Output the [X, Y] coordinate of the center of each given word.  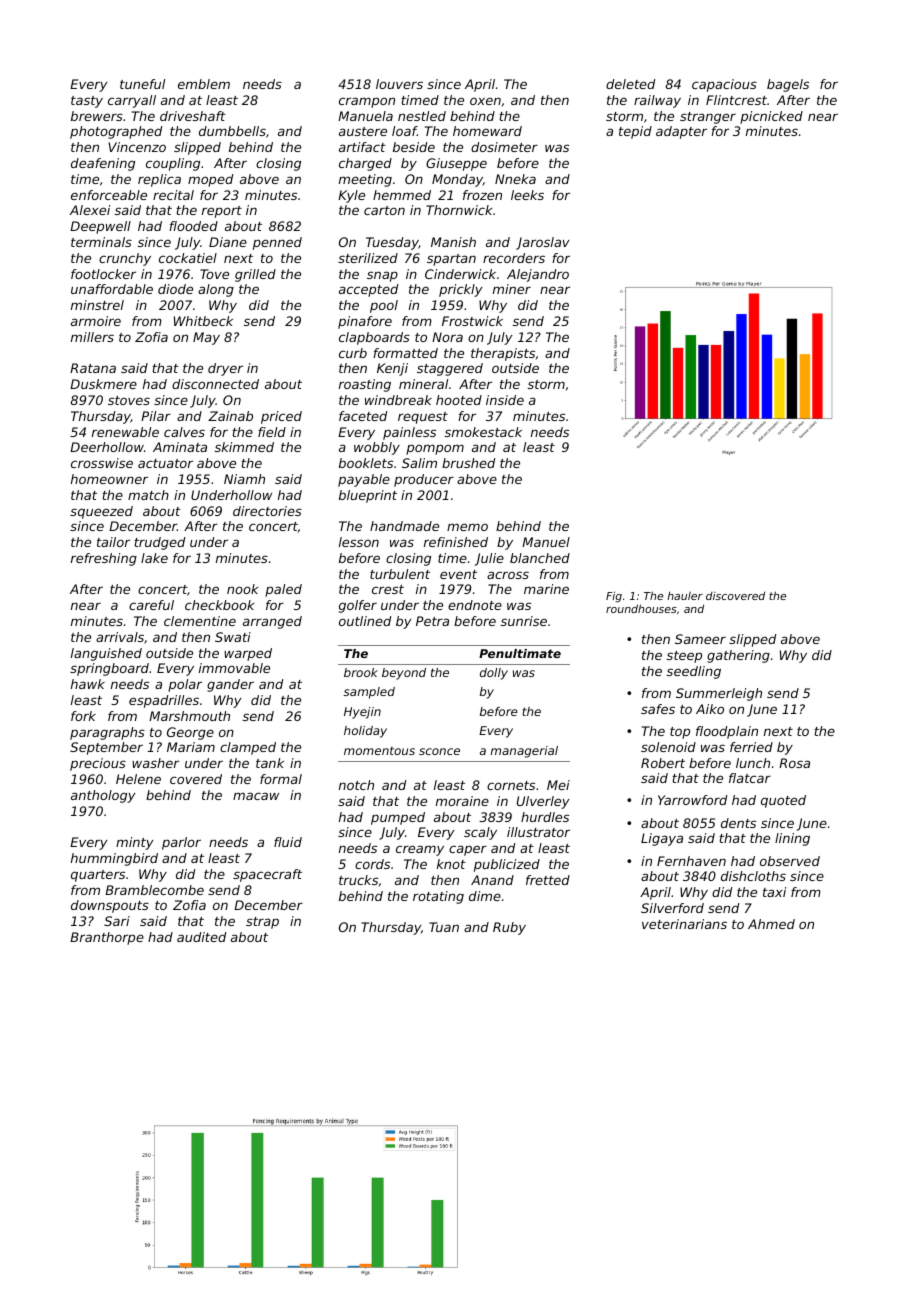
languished [106, 654]
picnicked [771, 117]
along [216, 290]
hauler [685, 595]
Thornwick [459, 210]
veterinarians [684, 924]
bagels [788, 85]
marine [546, 589]
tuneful [142, 84]
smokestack [483, 432]
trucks [358, 880]
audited [201, 937]
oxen [485, 101]
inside [505, 400]
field [272, 432]
